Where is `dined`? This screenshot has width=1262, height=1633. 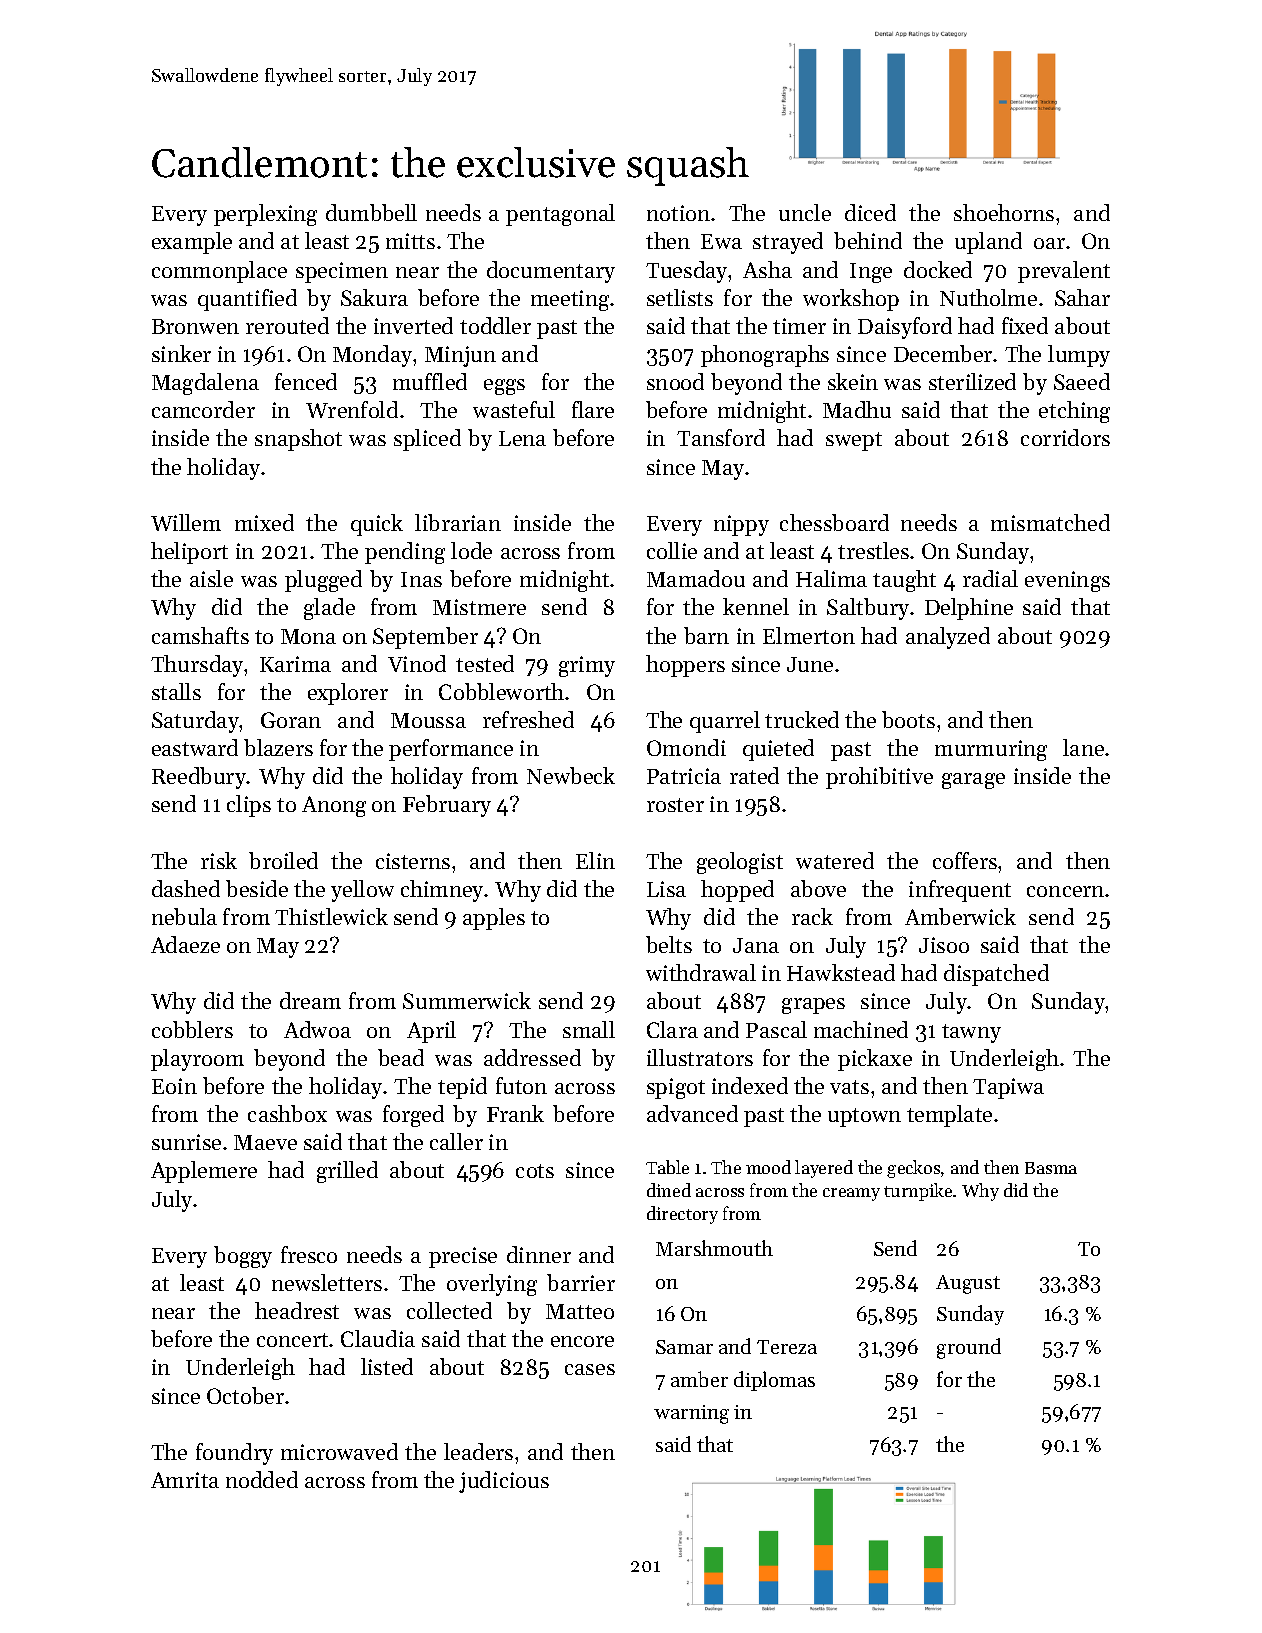 dined is located at coordinates (669, 1190).
